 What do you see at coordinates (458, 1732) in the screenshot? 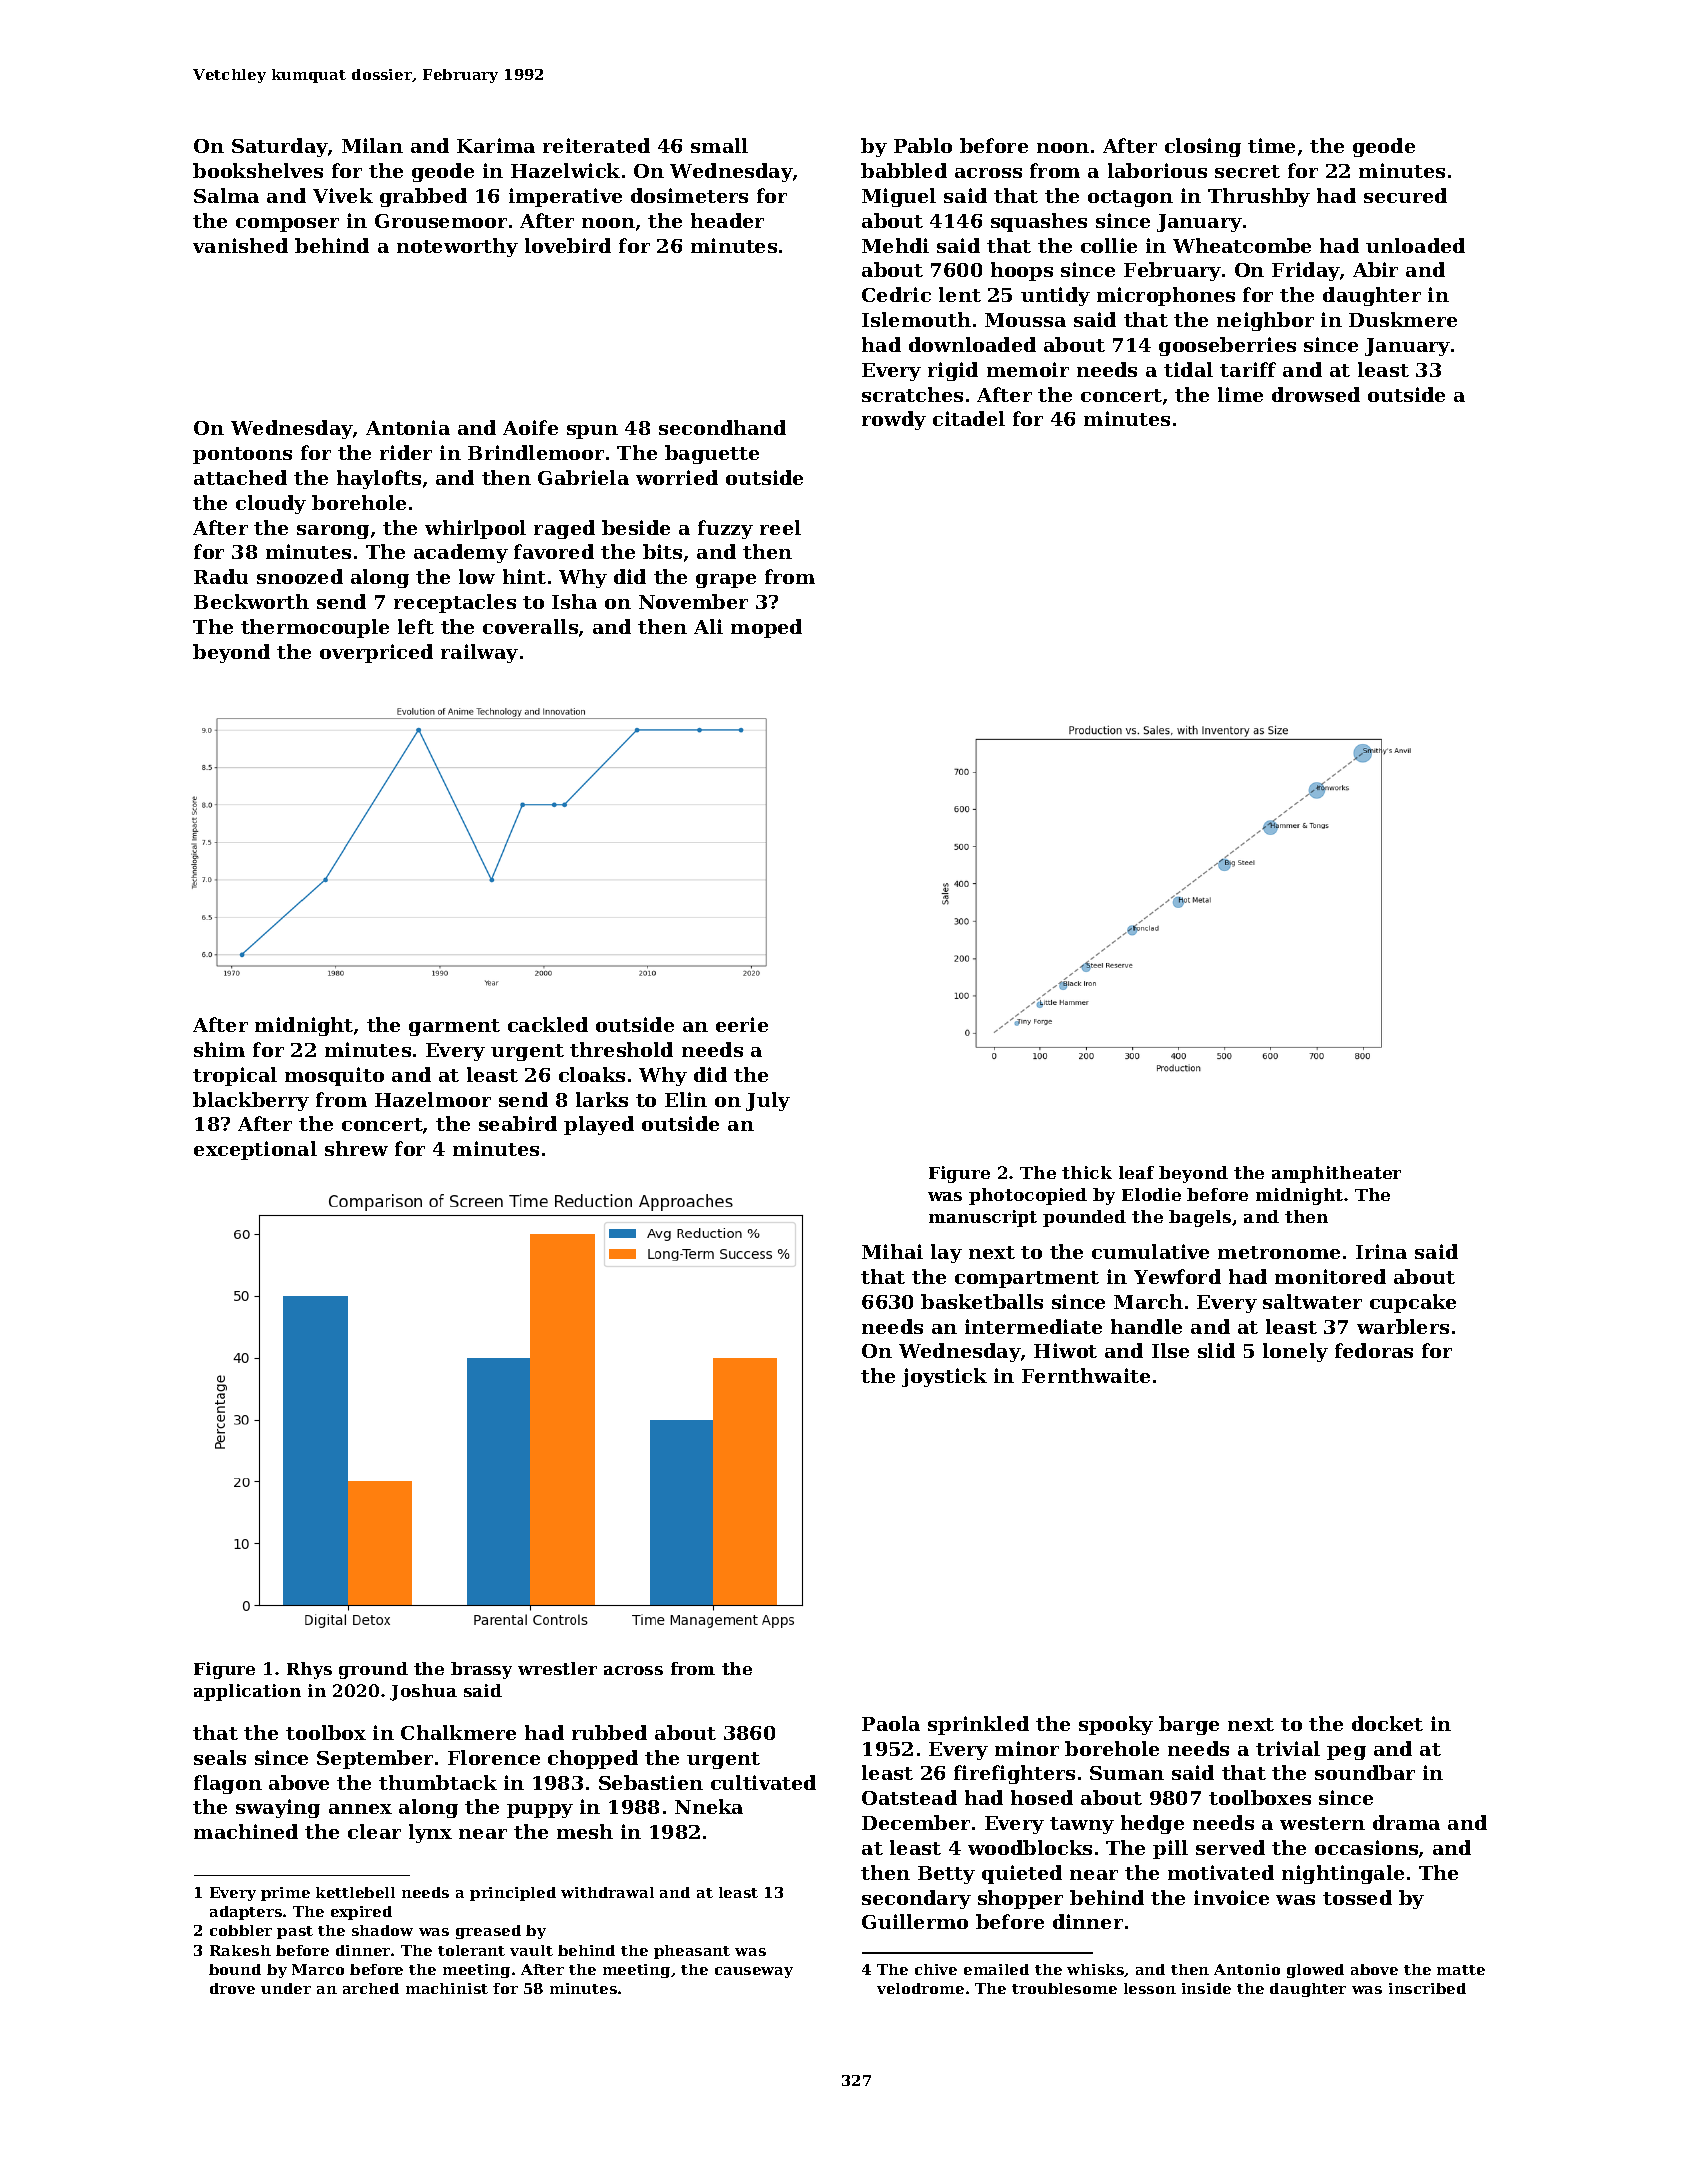
I see `Chalkmere` at bounding box center [458, 1732].
